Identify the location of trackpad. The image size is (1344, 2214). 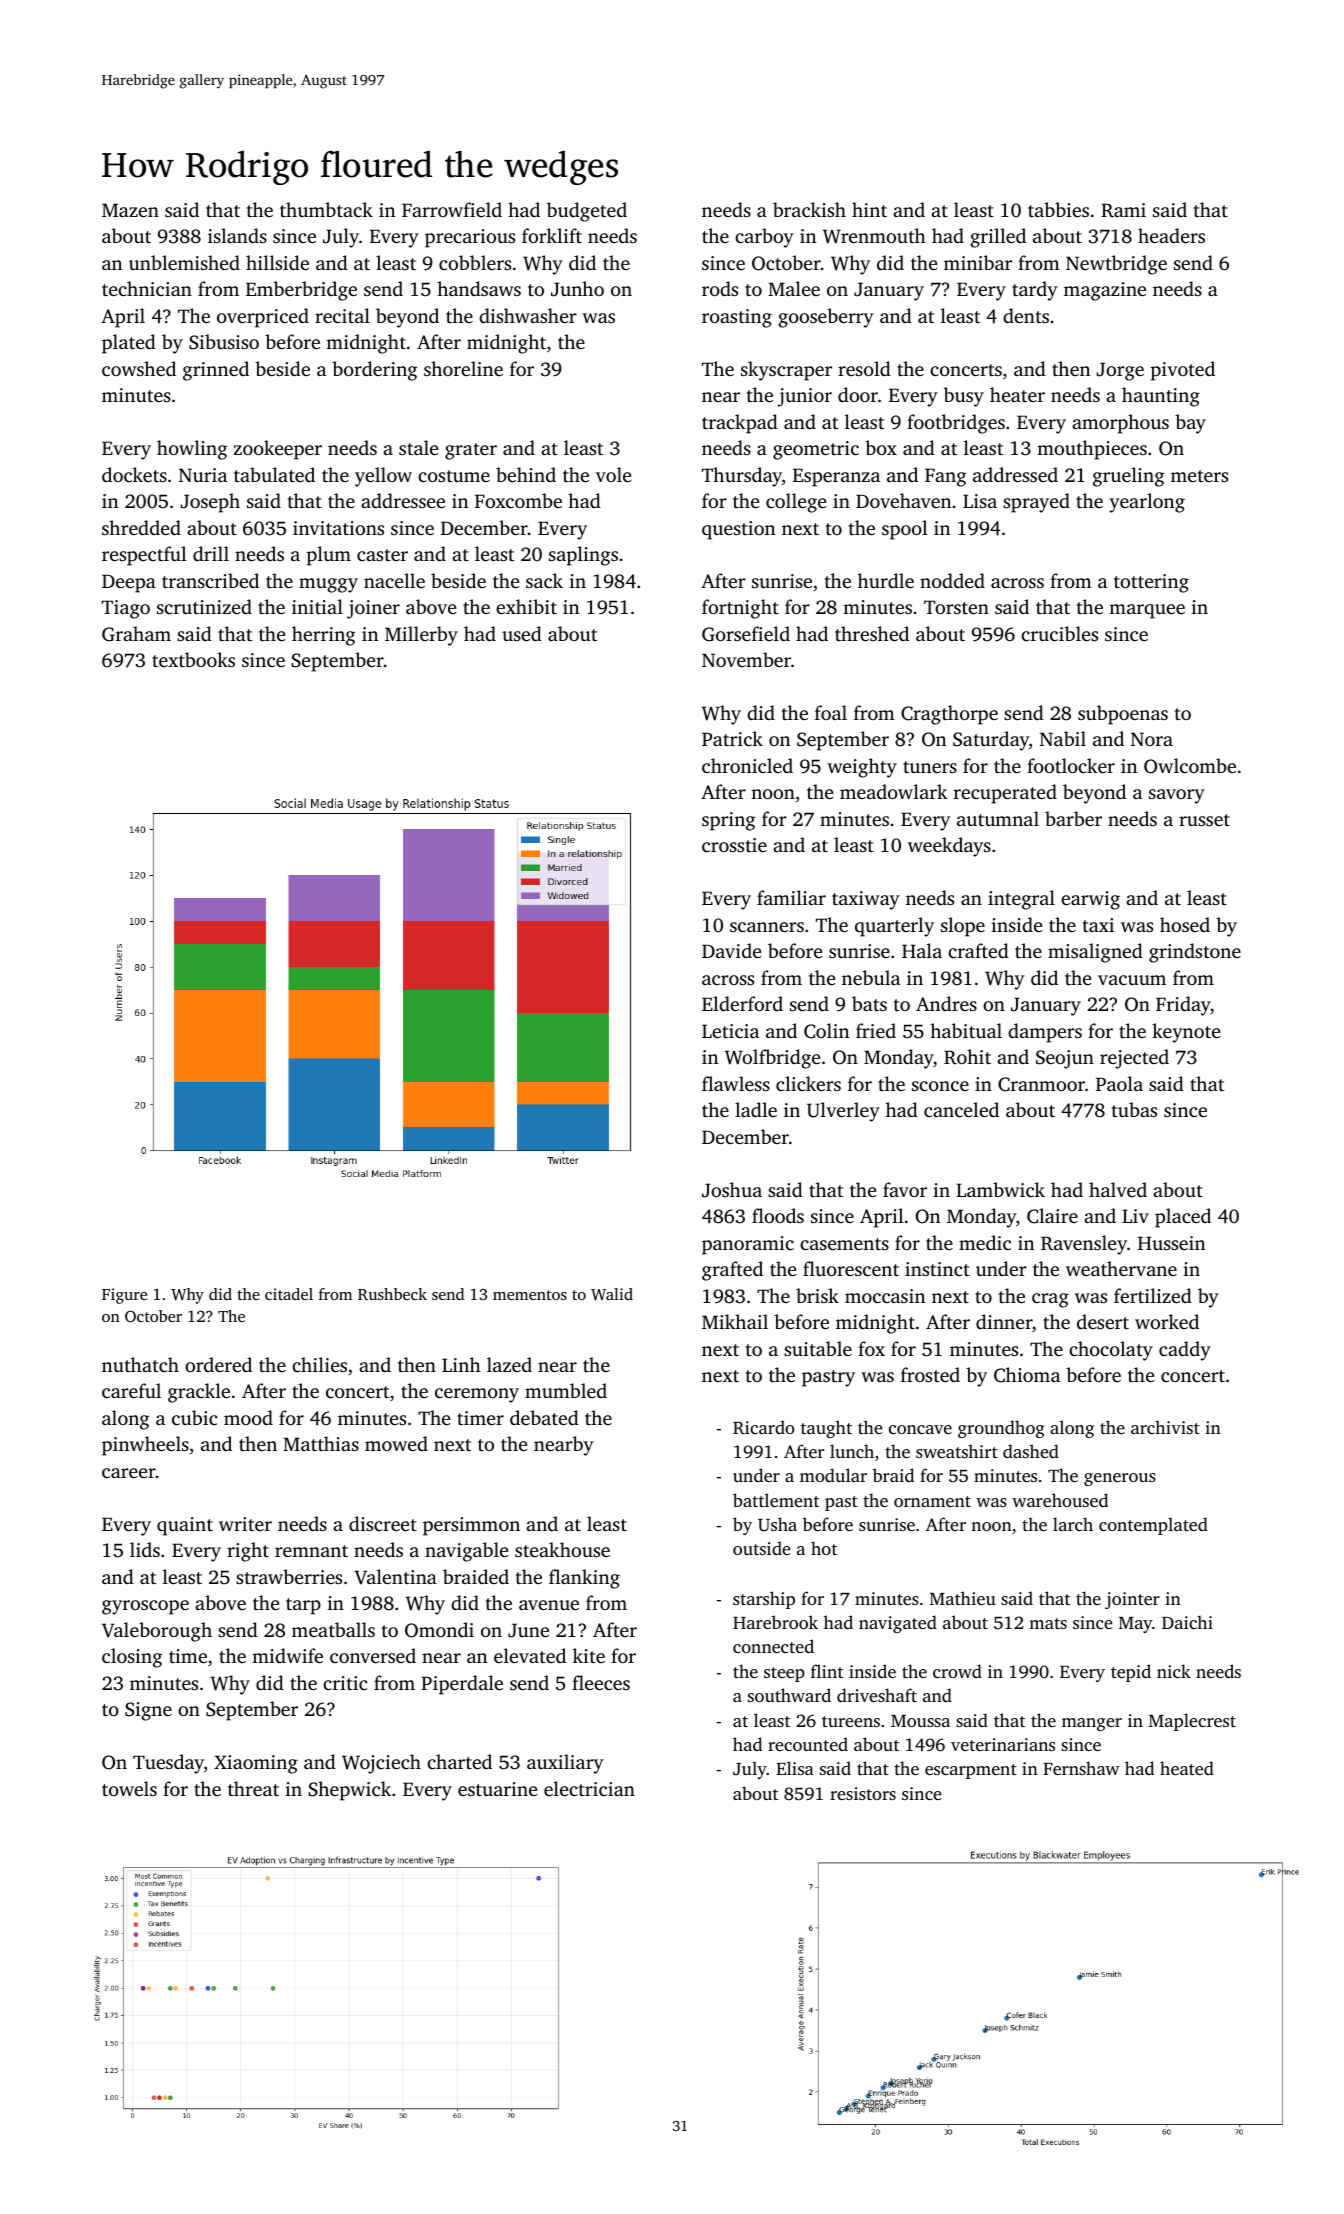
(740, 424).
